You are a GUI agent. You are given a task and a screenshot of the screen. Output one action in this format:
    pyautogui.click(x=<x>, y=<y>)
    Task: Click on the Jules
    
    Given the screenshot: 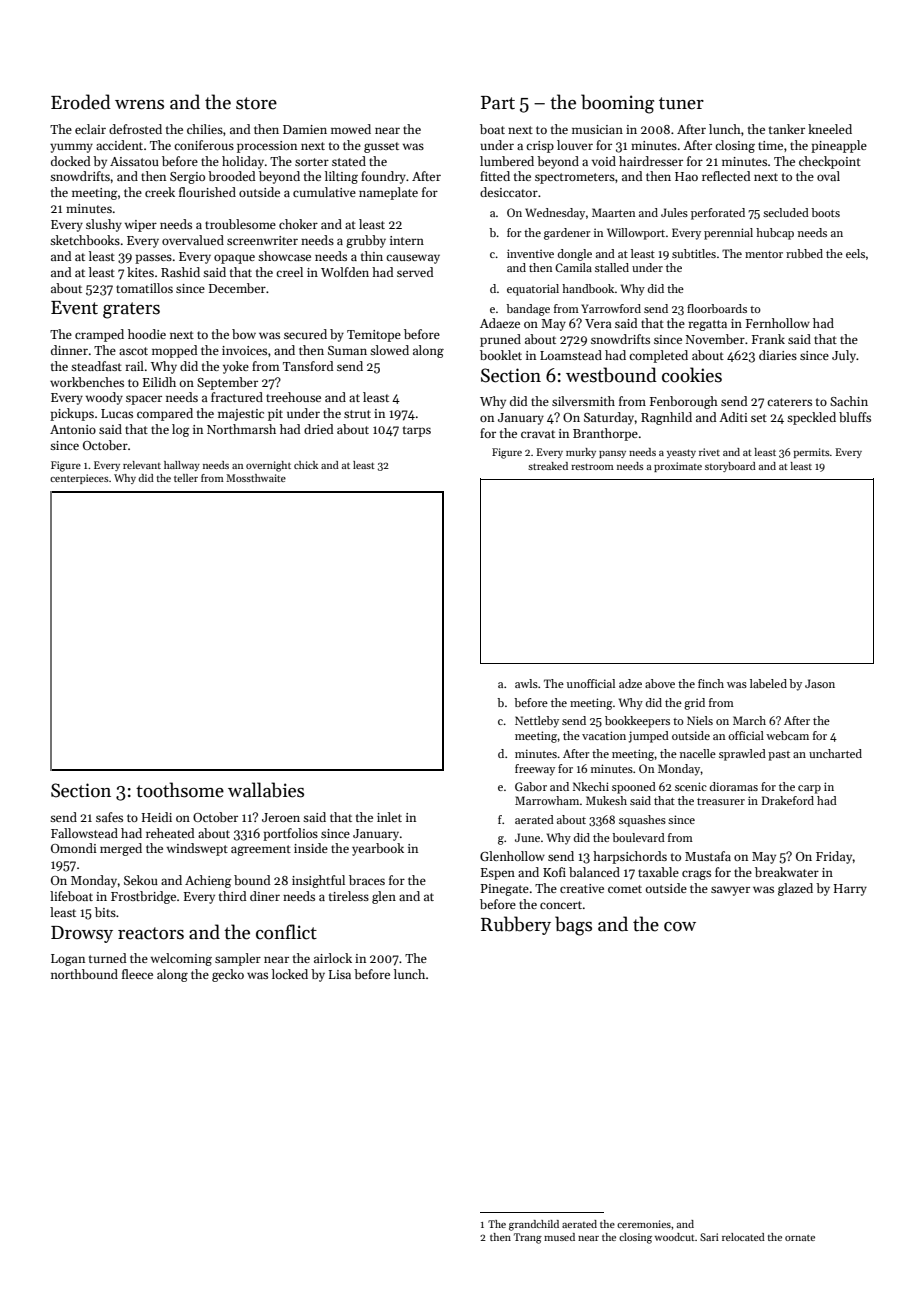 What is the action you would take?
    pyautogui.click(x=674, y=212)
